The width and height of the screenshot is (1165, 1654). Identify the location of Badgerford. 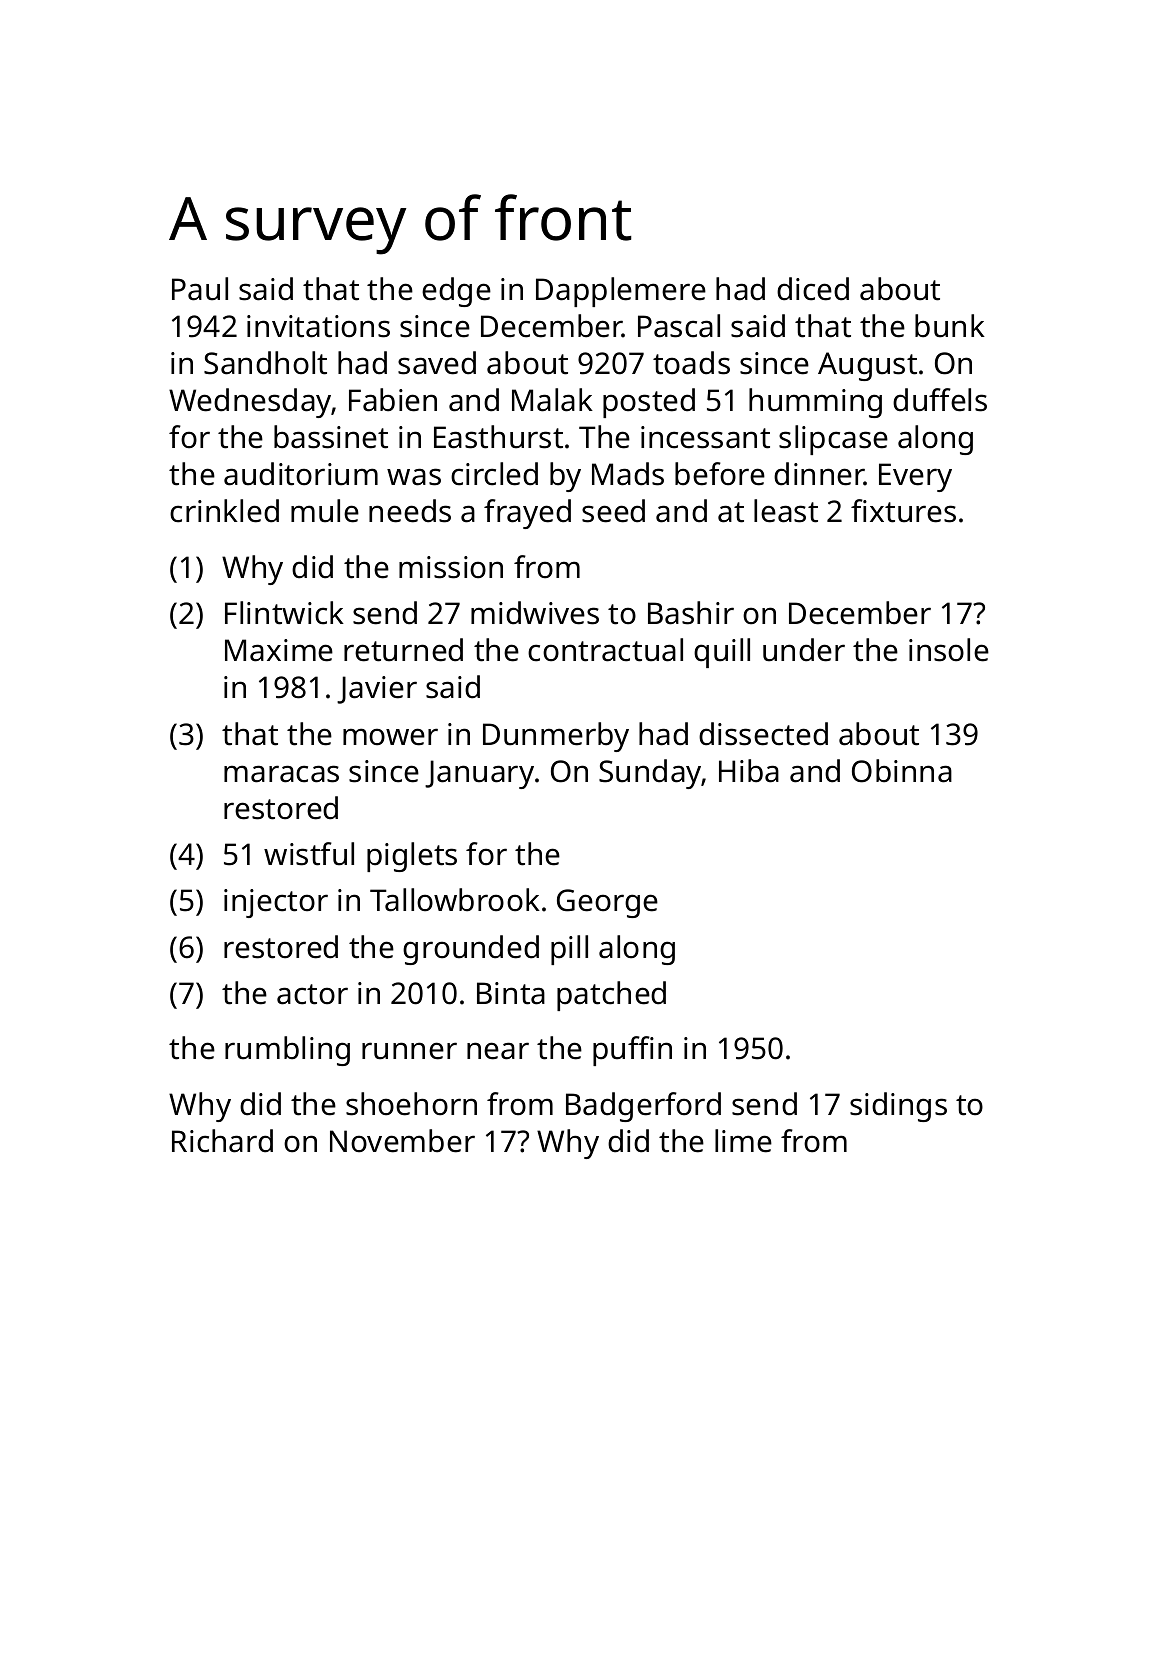
(643, 1107).
